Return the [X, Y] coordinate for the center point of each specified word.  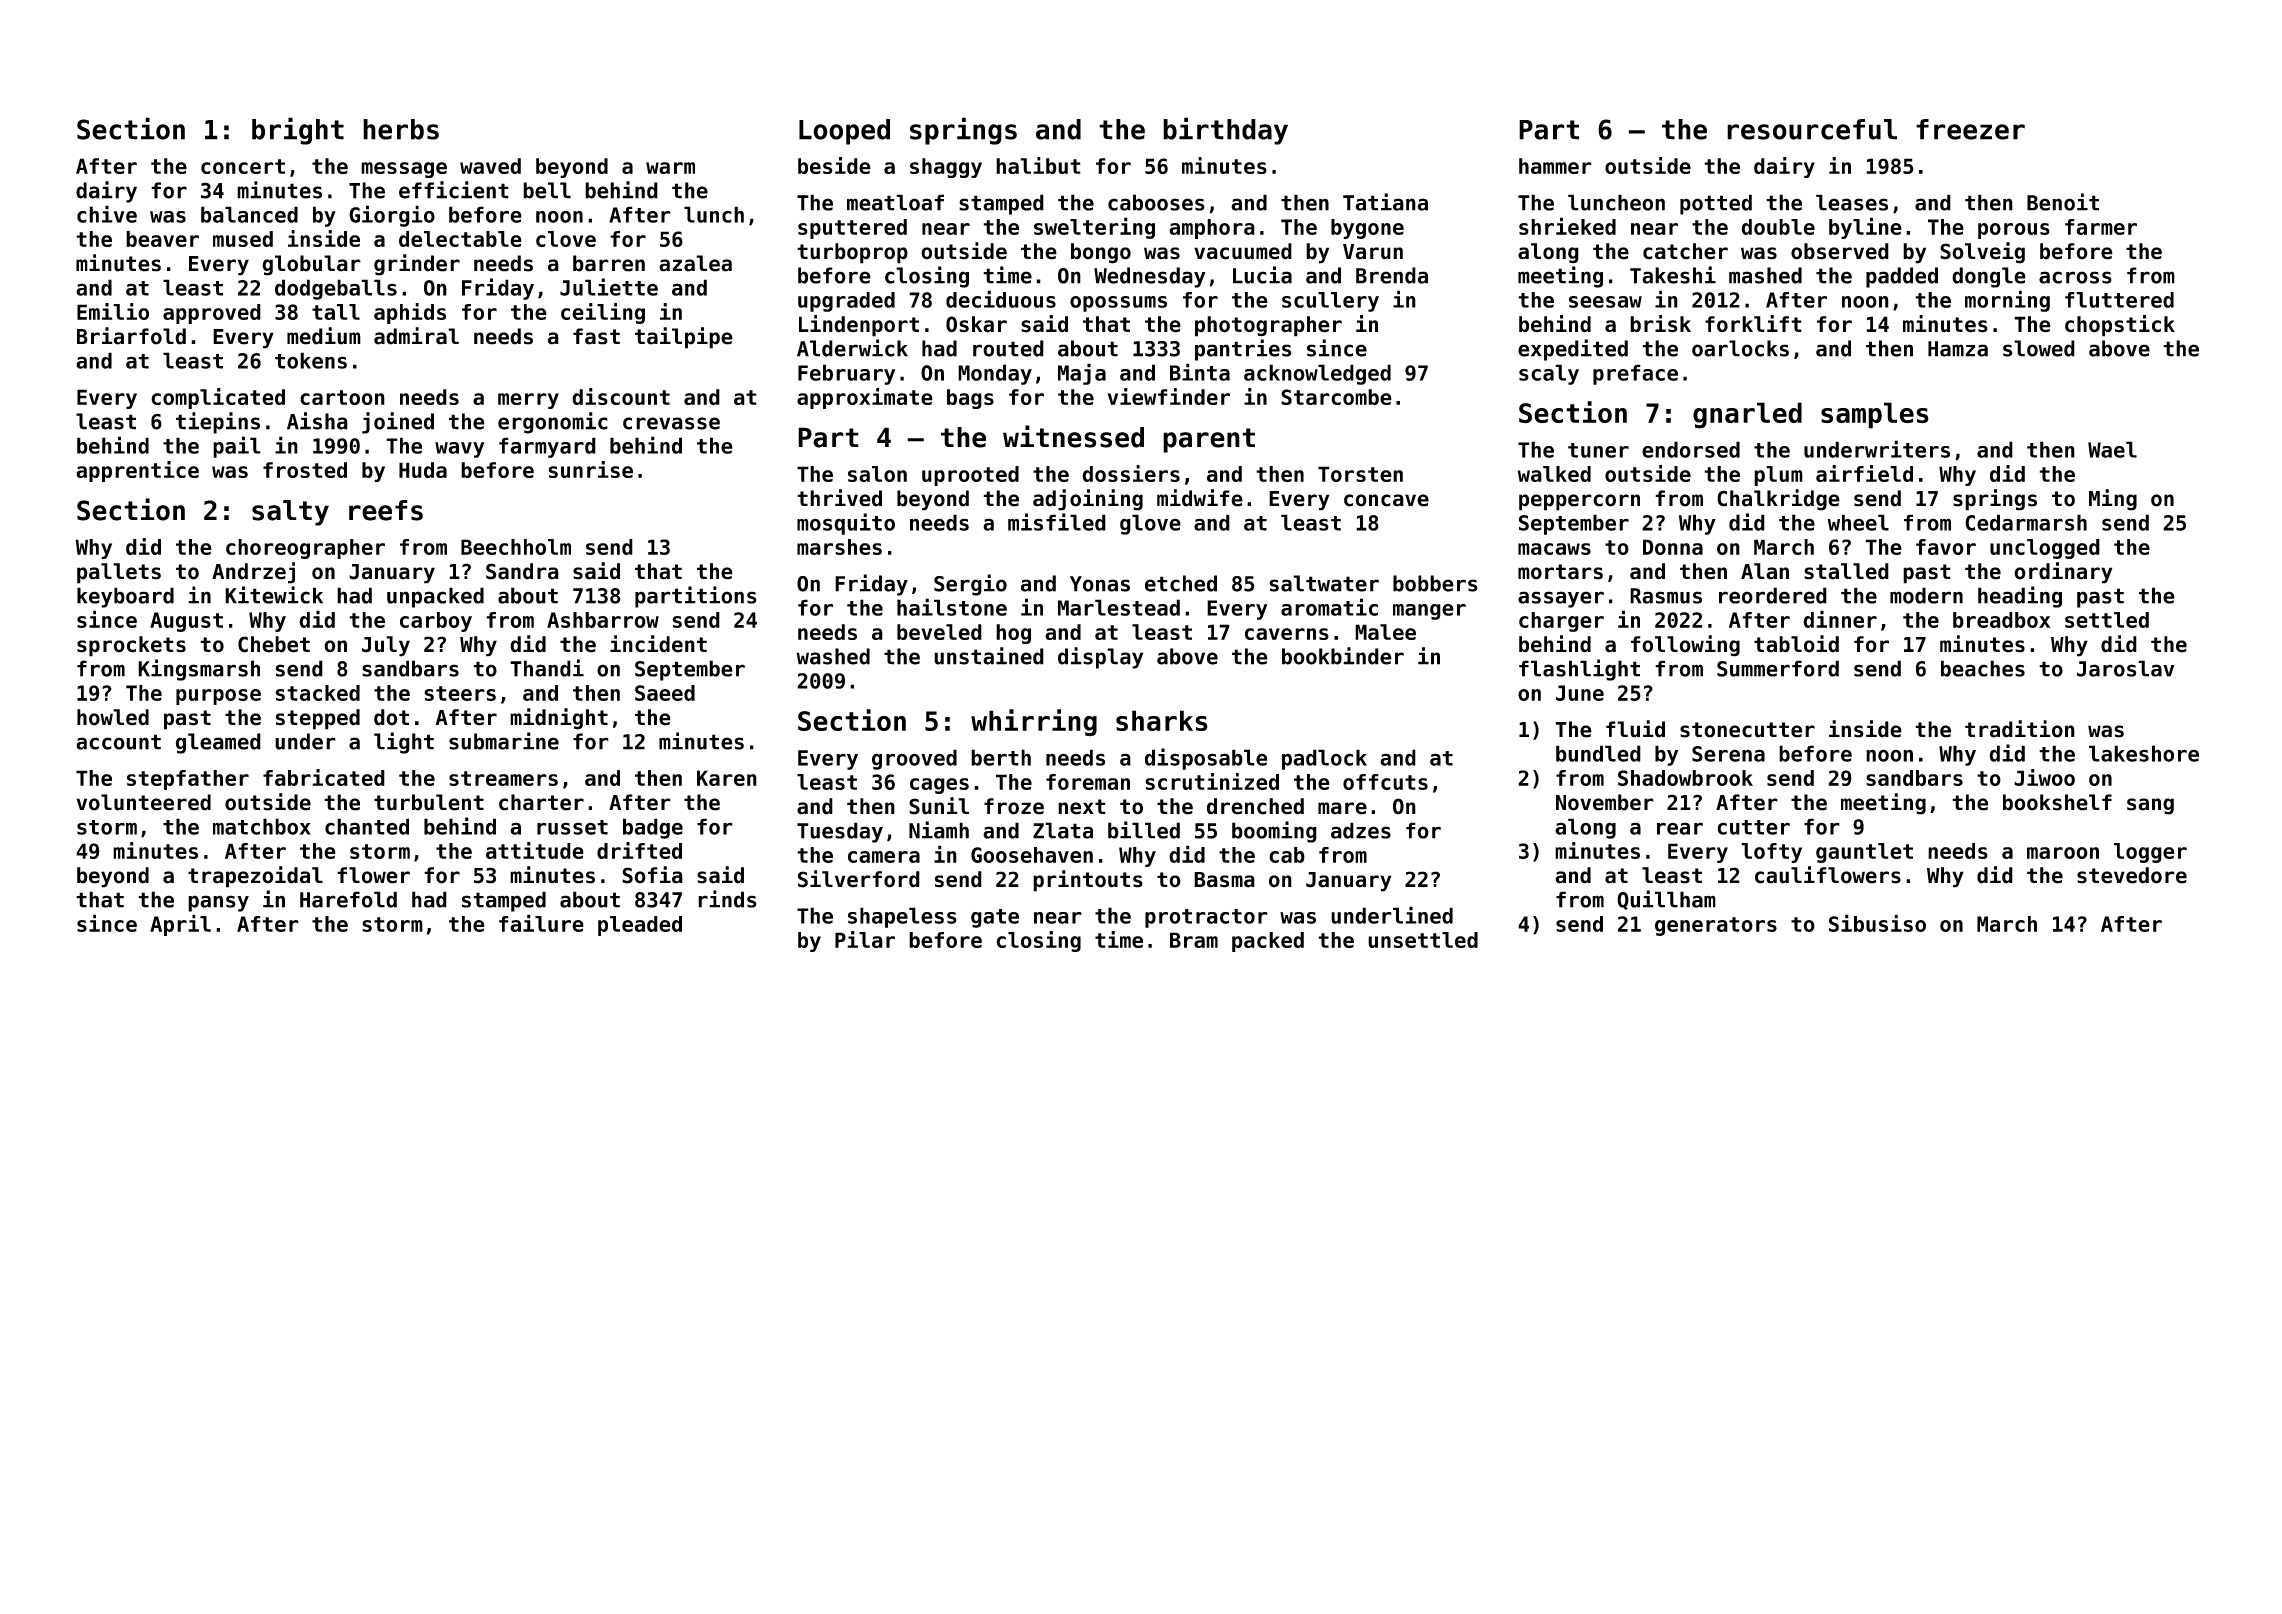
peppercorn [1579, 502]
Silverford [859, 879]
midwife [1200, 498]
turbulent [429, 802]
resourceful [1812, 129]
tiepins [218, 423]
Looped [844, 132]
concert [243, 166]
